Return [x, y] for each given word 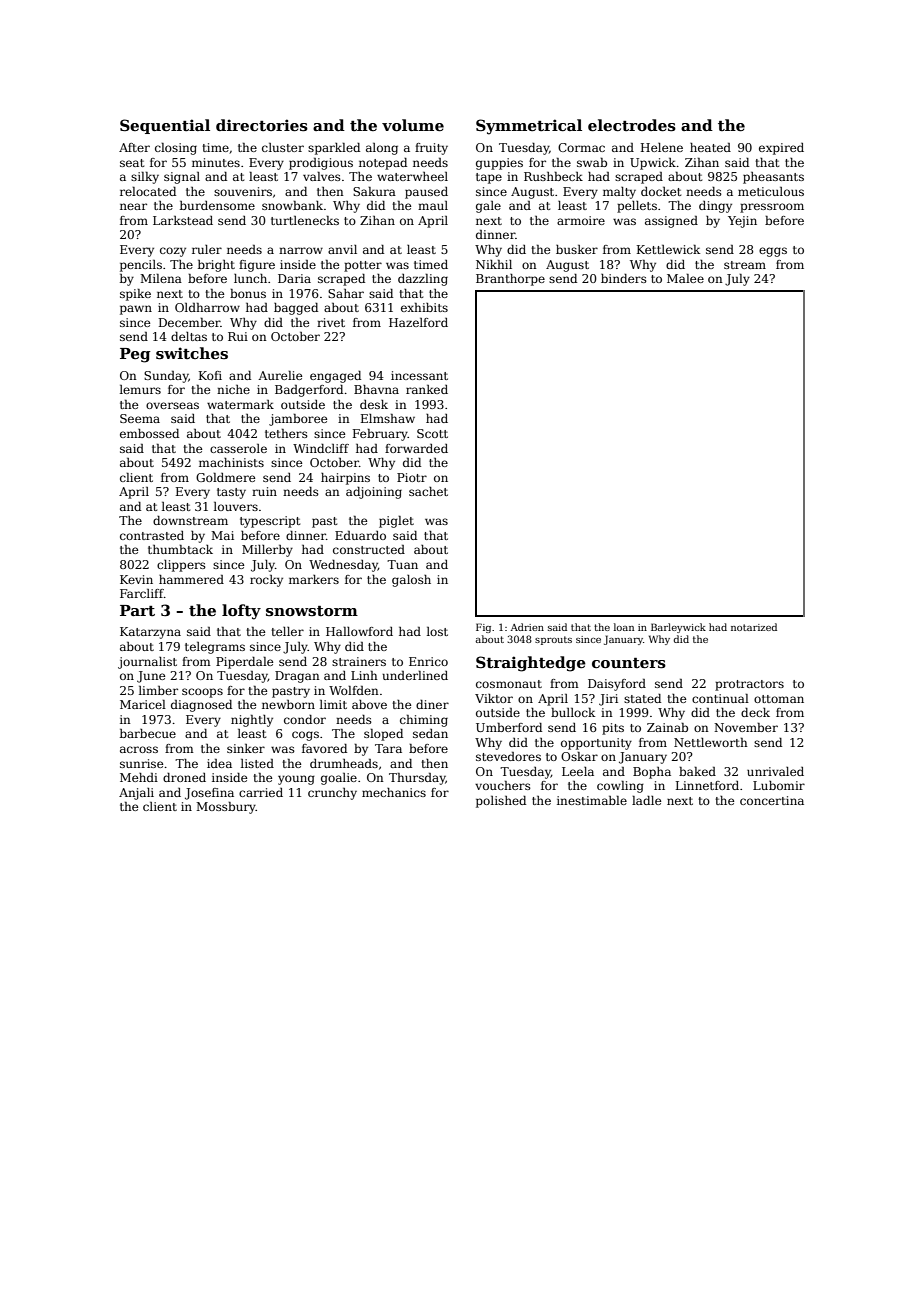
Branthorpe [510, 280]
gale [488, 207]
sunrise [141, 763]
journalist [147, 663]
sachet [428, 491]
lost [437, 631]
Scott [432, 433]
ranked [427, 389]
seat [132, 163]
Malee [685, 278]
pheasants [773, 178]
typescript [270, 522]
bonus [248, 293]
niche [233, 389]
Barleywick [678, 628]
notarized [754, 627]
